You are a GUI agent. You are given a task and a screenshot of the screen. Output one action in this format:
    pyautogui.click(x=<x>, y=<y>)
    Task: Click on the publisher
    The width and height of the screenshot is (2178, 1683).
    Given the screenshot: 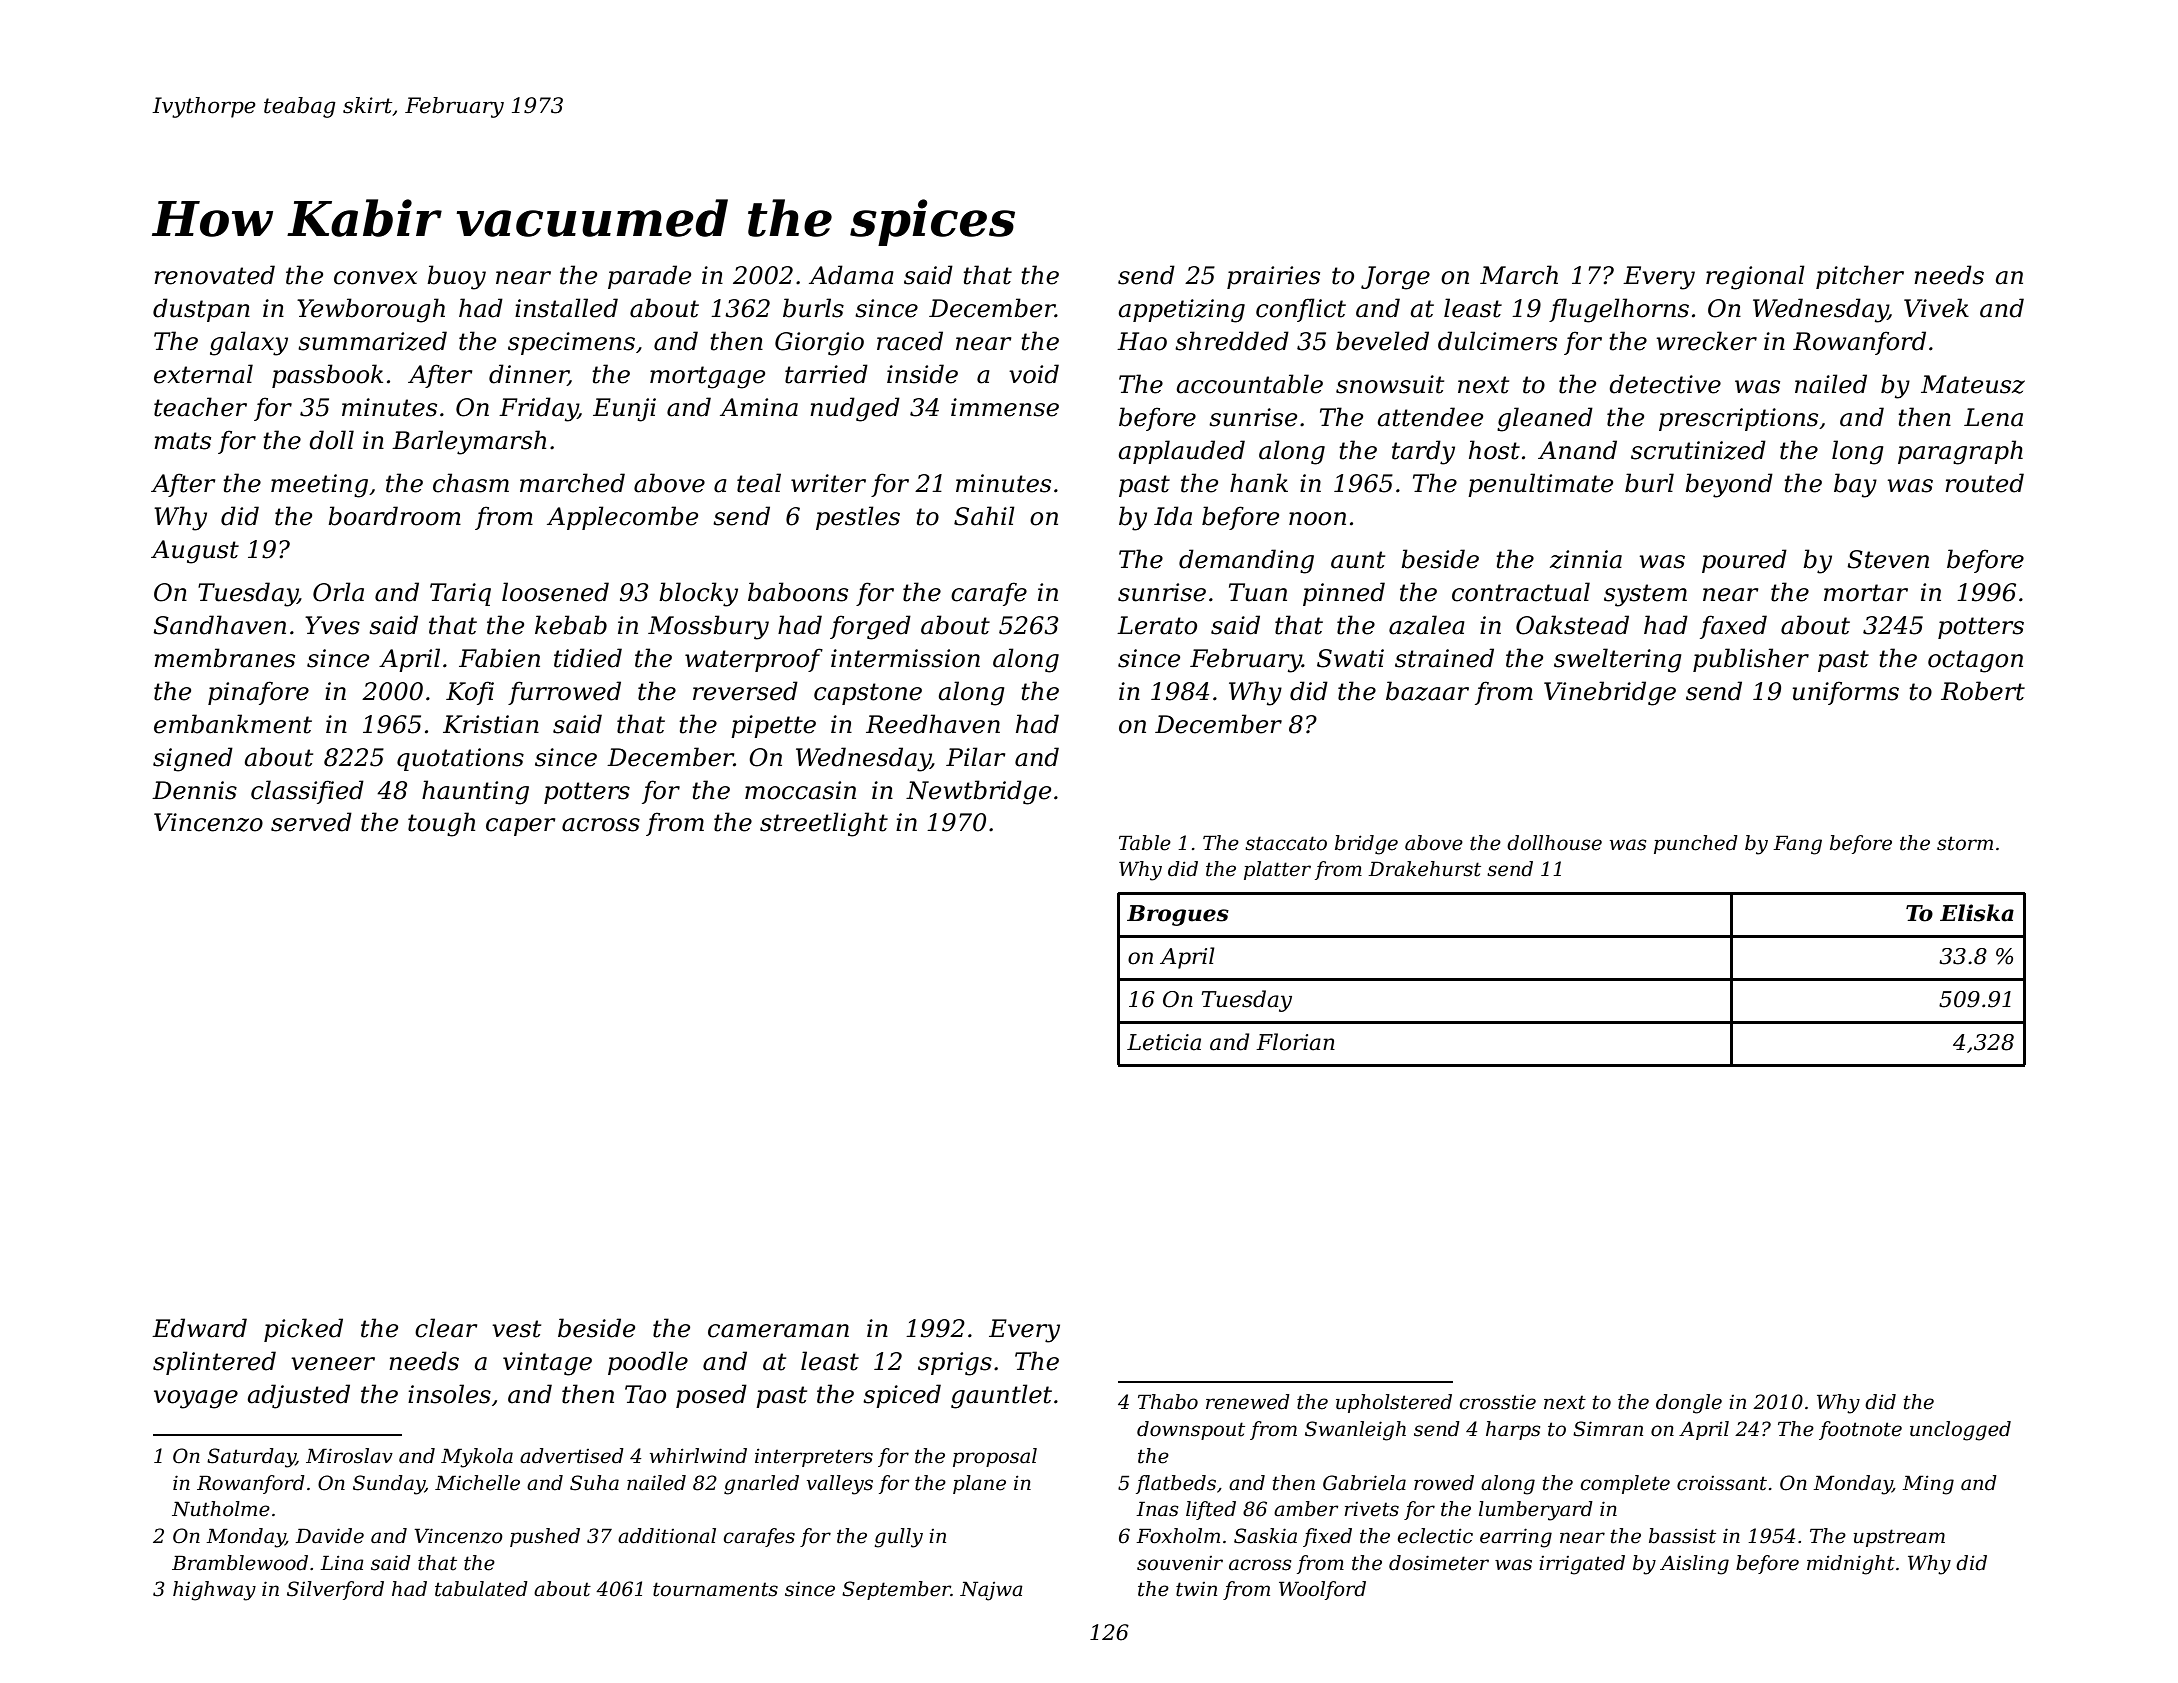 What is the action you would take?
    pyautogui.click(x=1751, y=660)
